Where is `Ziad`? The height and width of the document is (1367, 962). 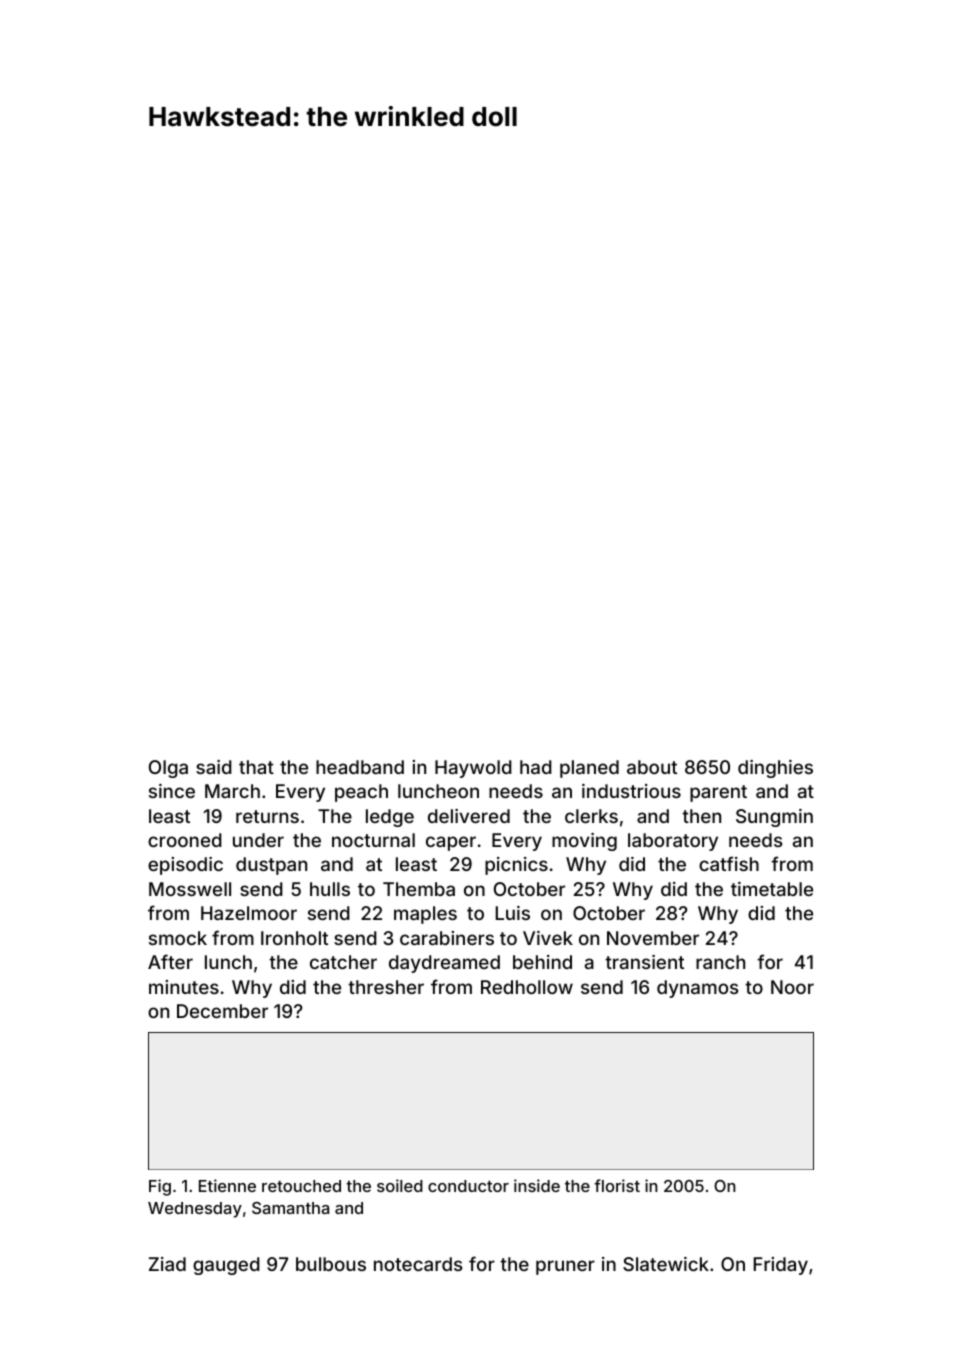 Ziad is located at coordinates (167, 1264).
